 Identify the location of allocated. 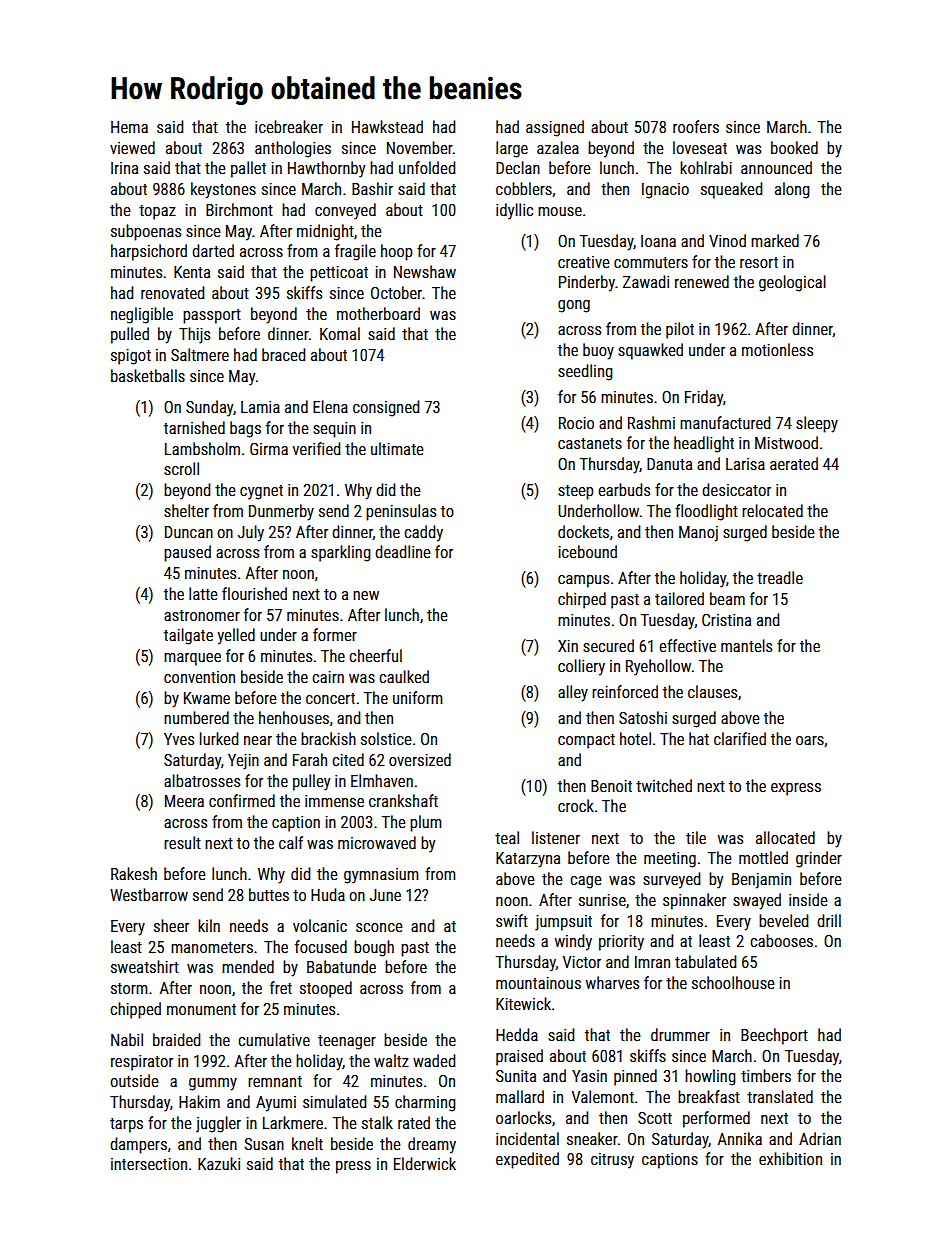
(785, 837).
